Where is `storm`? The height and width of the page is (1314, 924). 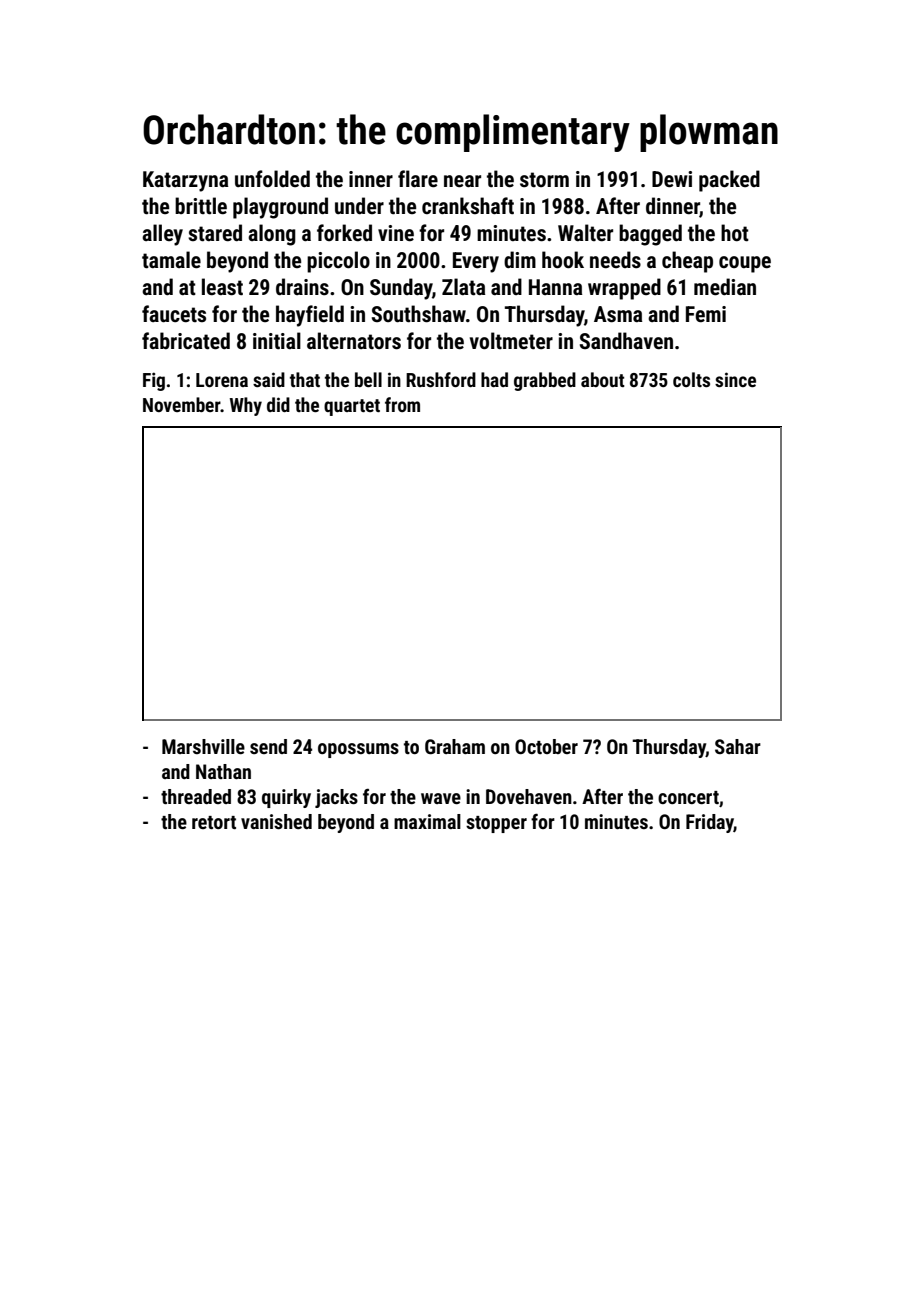 storm is located at coordinates (544, 180).
